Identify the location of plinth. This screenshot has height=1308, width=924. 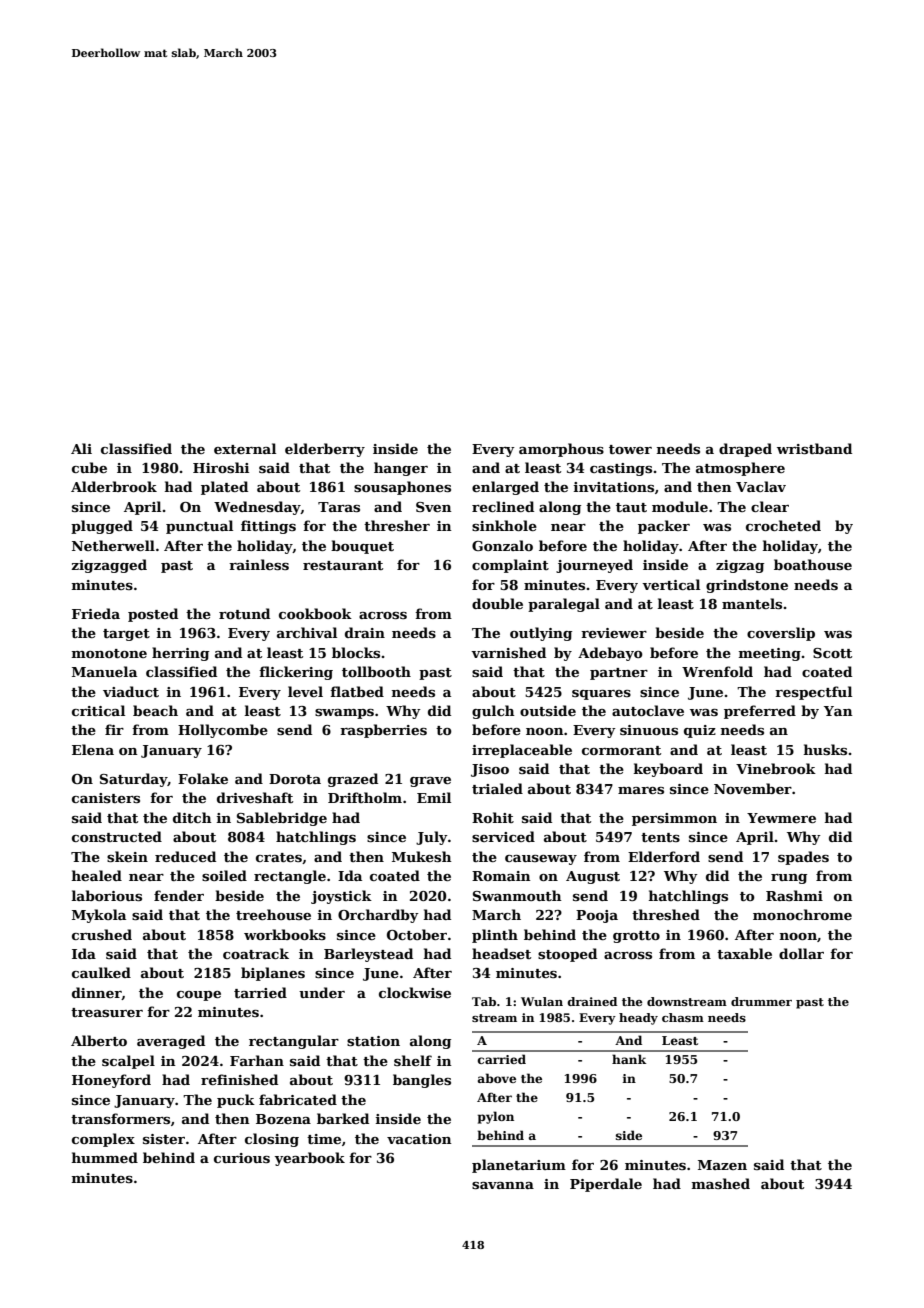
(495, 936).
